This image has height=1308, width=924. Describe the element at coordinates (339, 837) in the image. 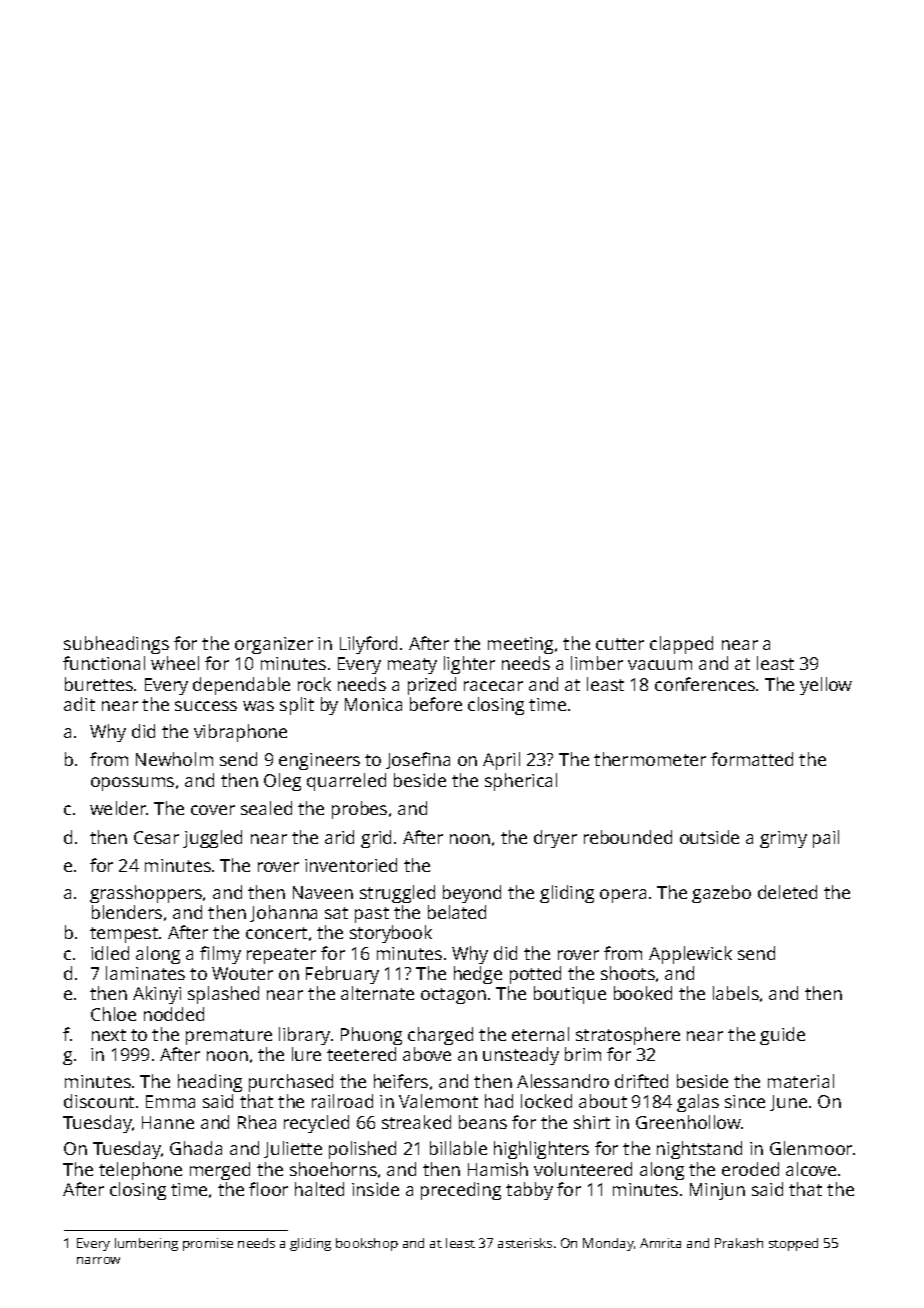

I see `arid` at that location.
